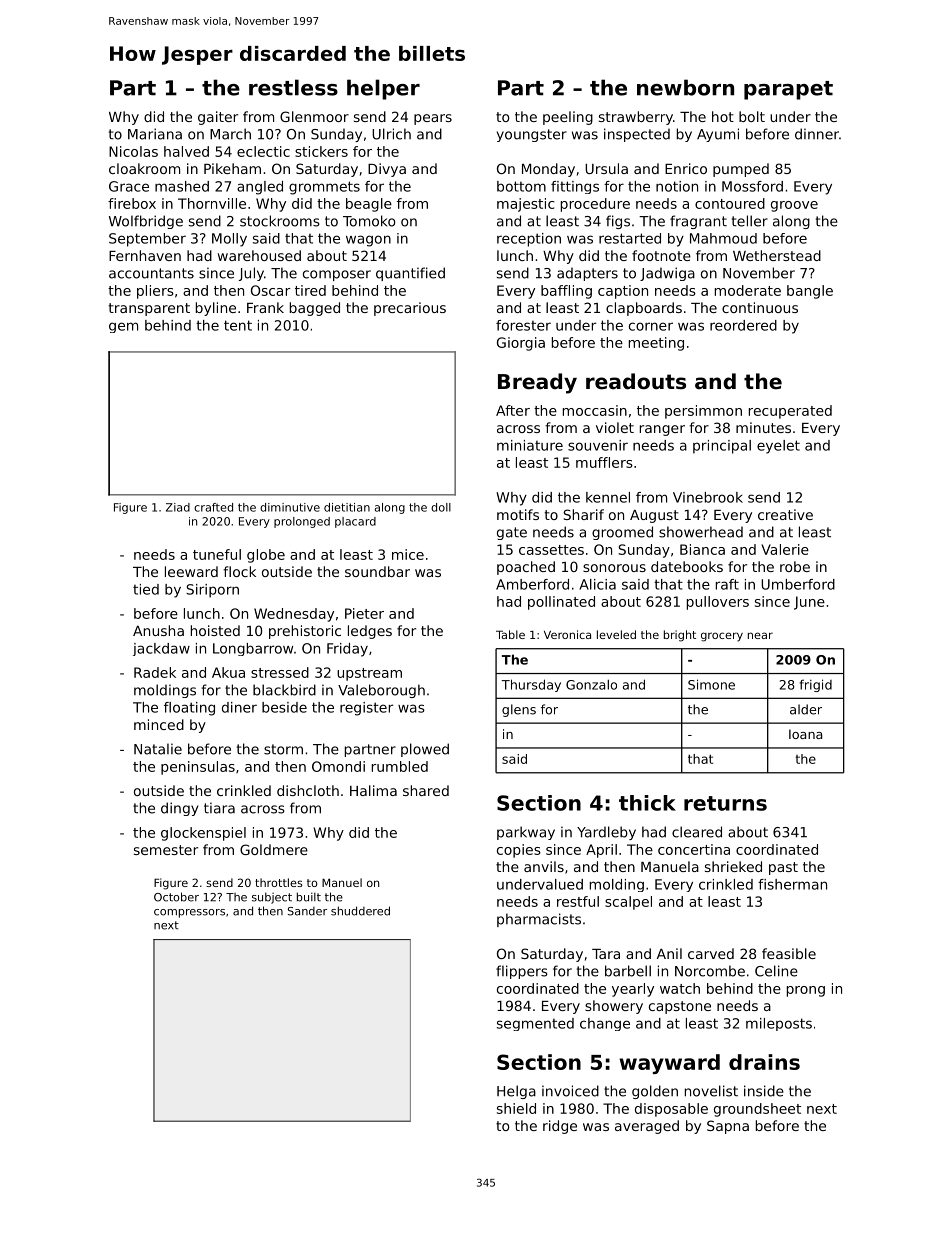 The image size is (952, 1233). What do you see at coordinates (178, 507) in the screenshot?
I see `Ziad` at bounding box center [178, 507].
